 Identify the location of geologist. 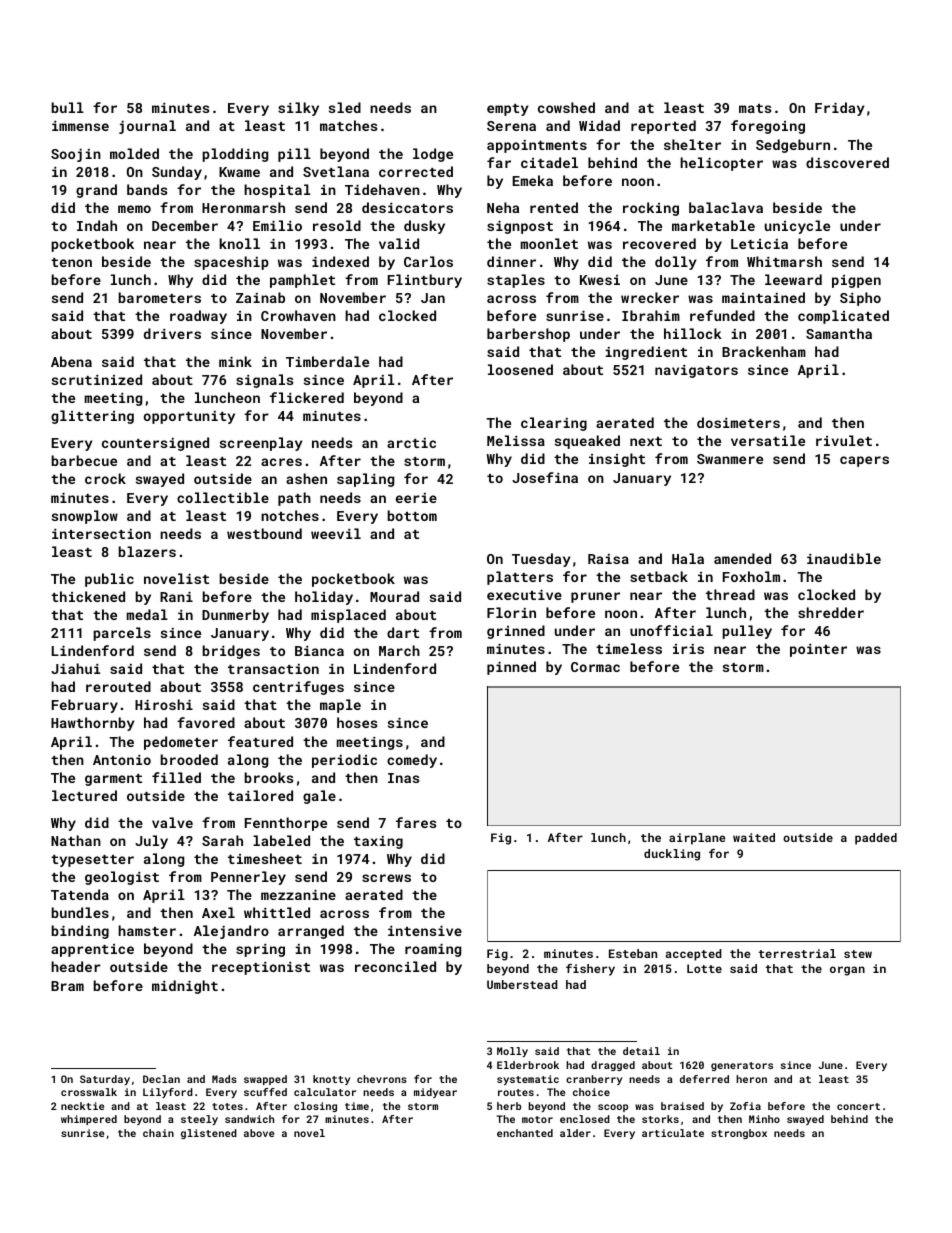
(122, 878).
